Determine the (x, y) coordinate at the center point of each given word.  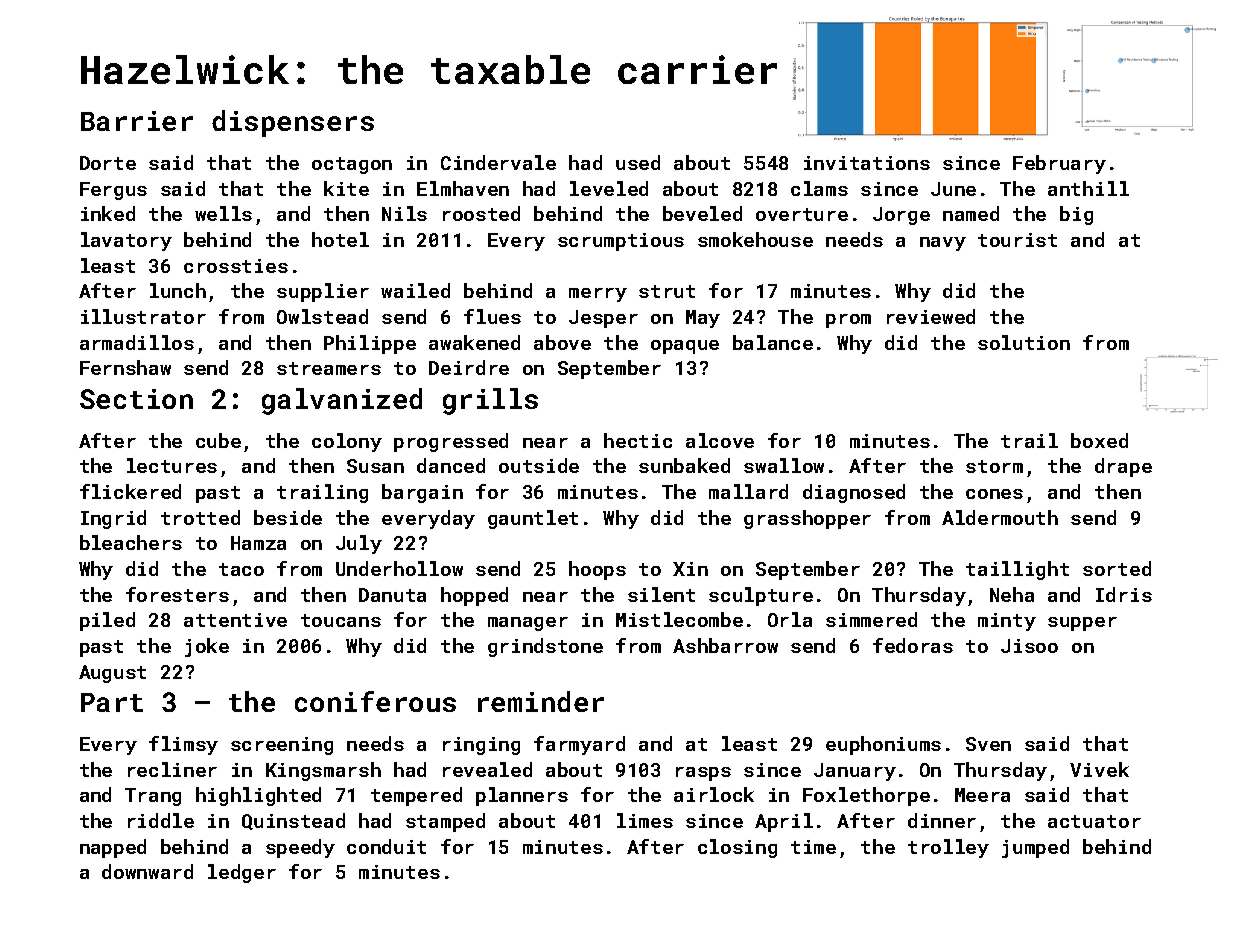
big (1076, 215)
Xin (690, 569)
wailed (415, 290)
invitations (867, 163)
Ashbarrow (725, 645)
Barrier (137, 121)
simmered (871, 619)
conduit (386, 846)
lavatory (126, 241)
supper (1082, 624)
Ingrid (113, 519)
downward (147, 871)
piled (107, 621)
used (638, 162)
